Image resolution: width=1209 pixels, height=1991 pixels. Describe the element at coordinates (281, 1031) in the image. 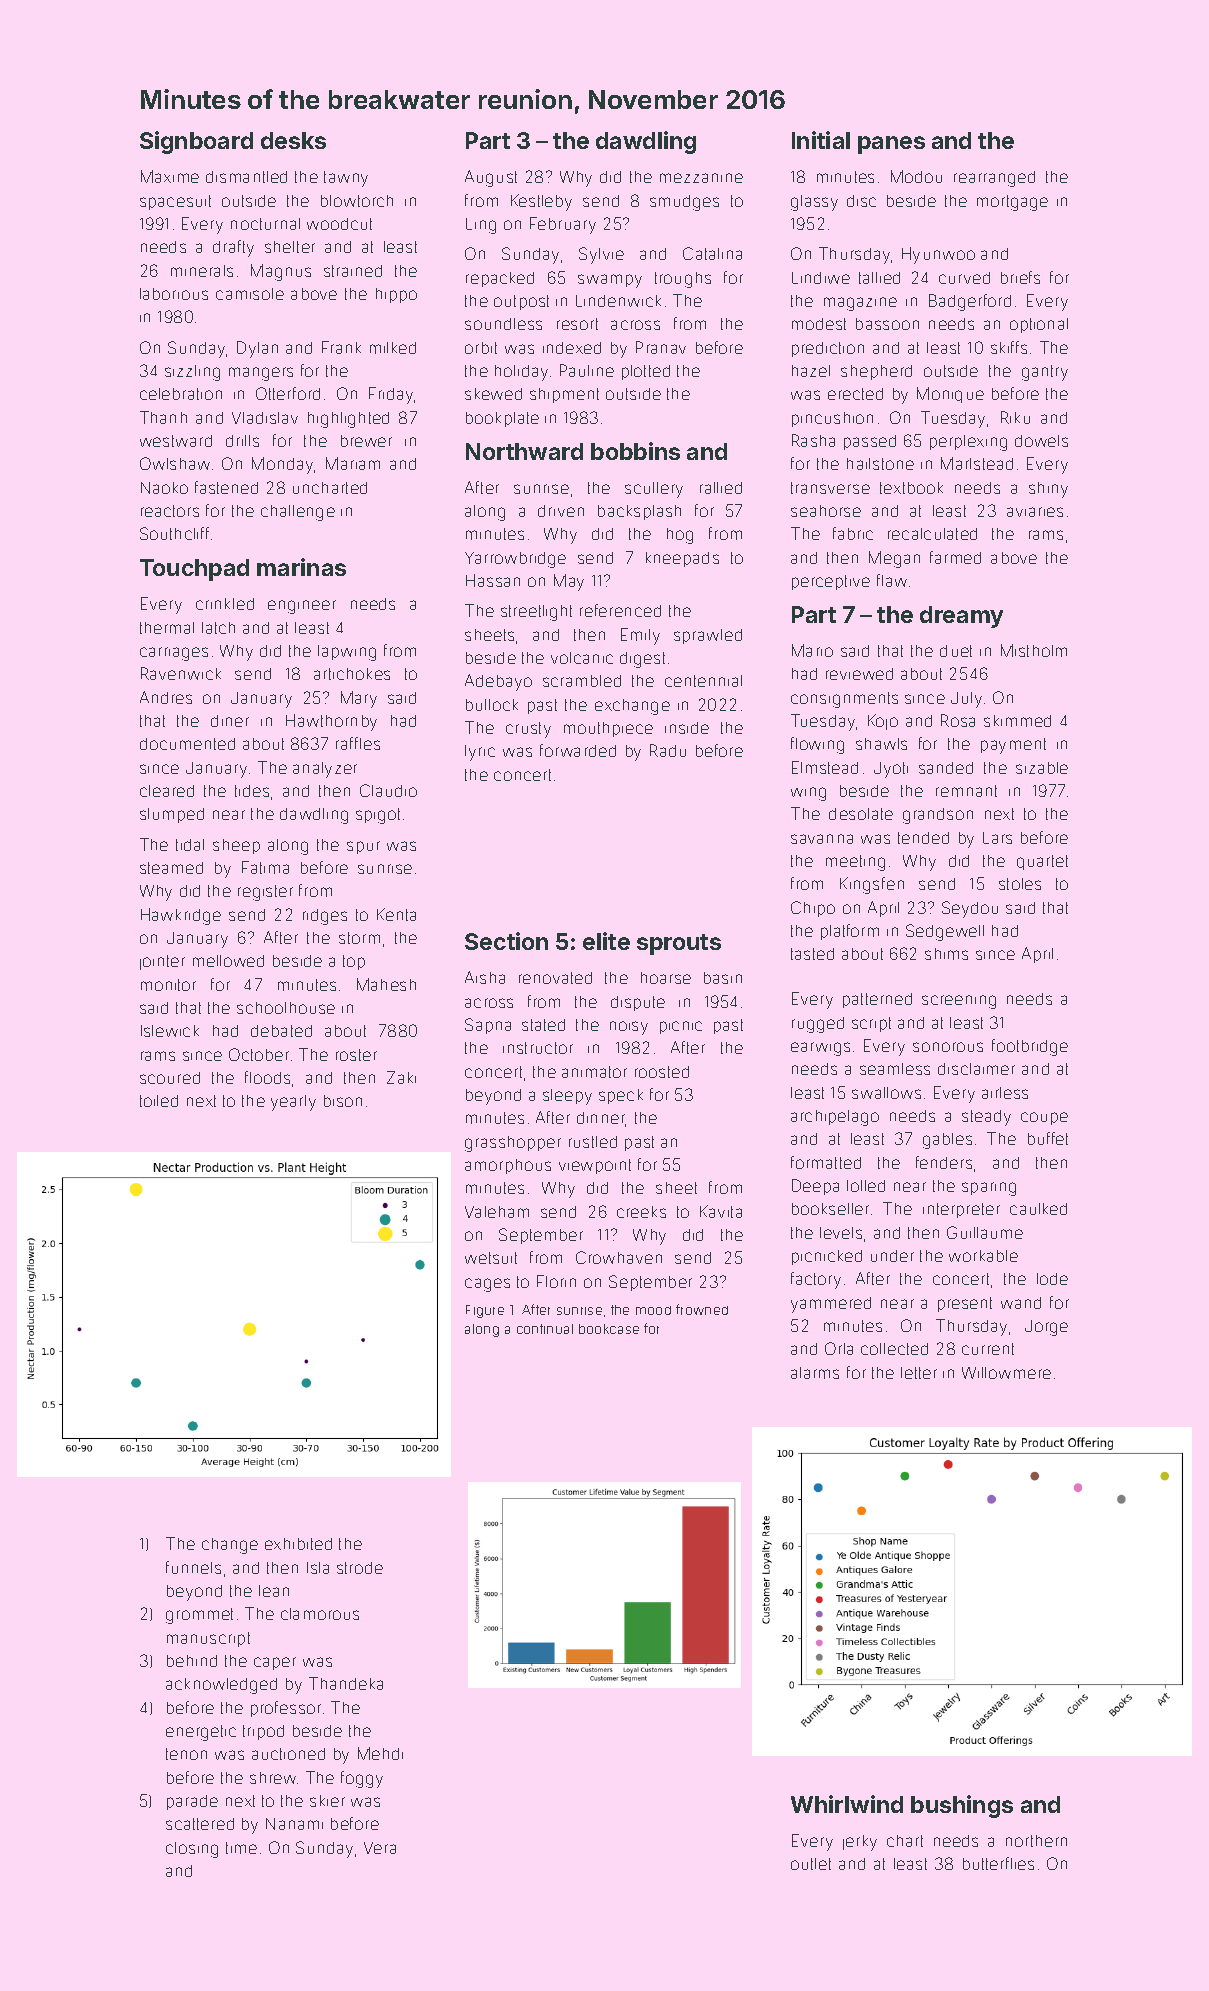

I see `debated` at that location.
